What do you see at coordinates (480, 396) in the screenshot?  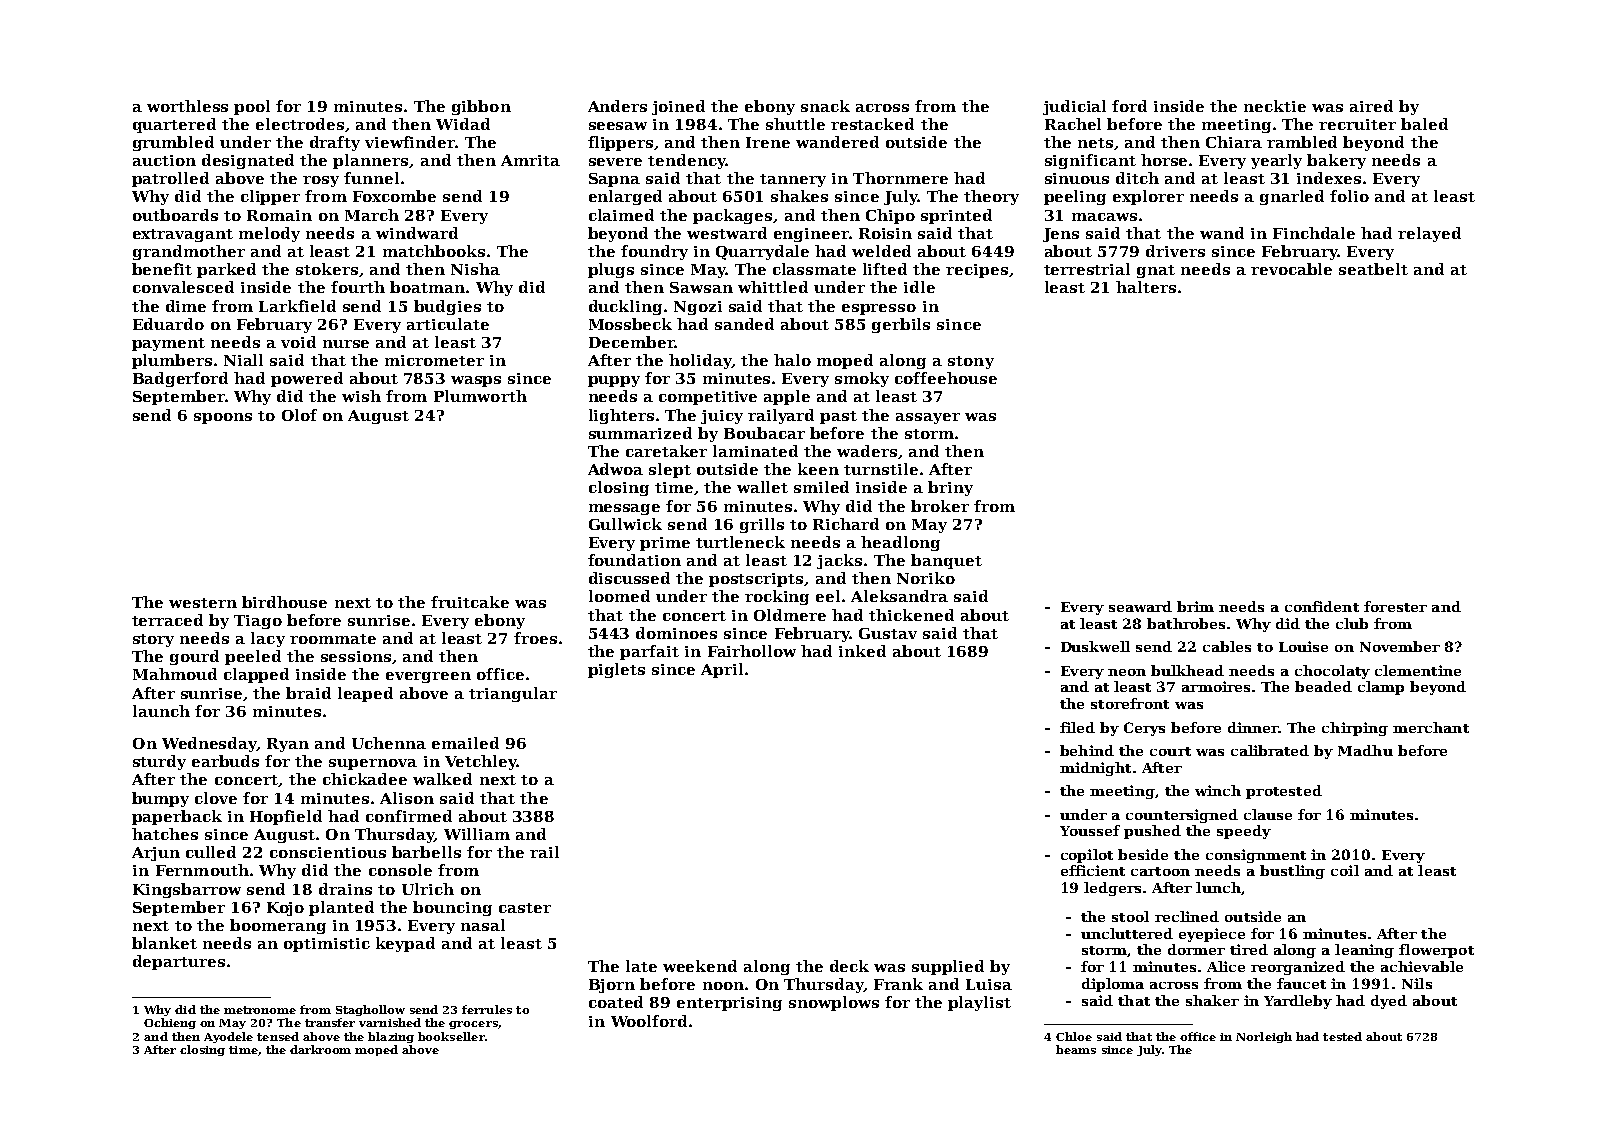 I see `Plumworth` at bounding box center [480, 396].
